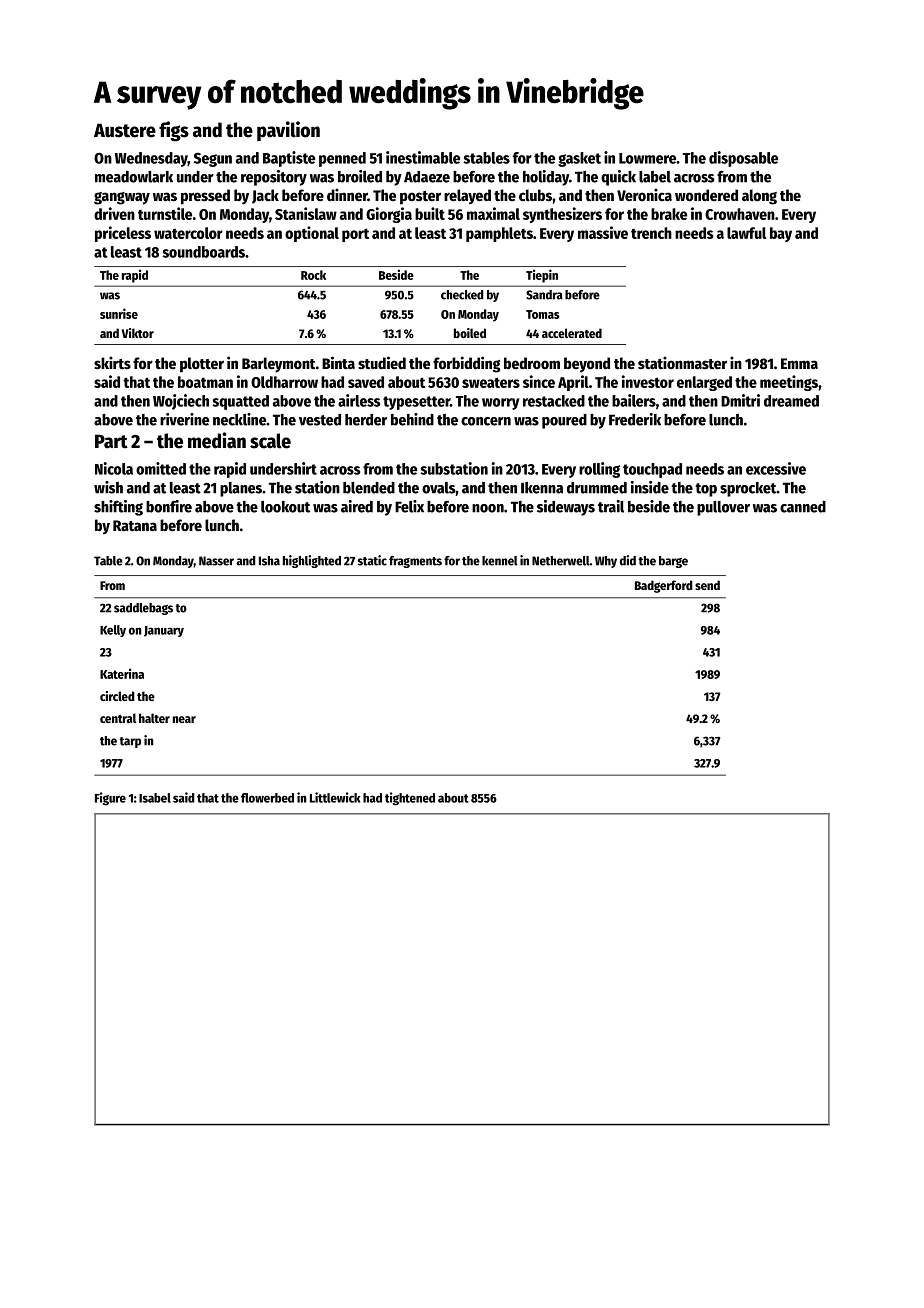  I want to click on plotter, so click(202, 365).
